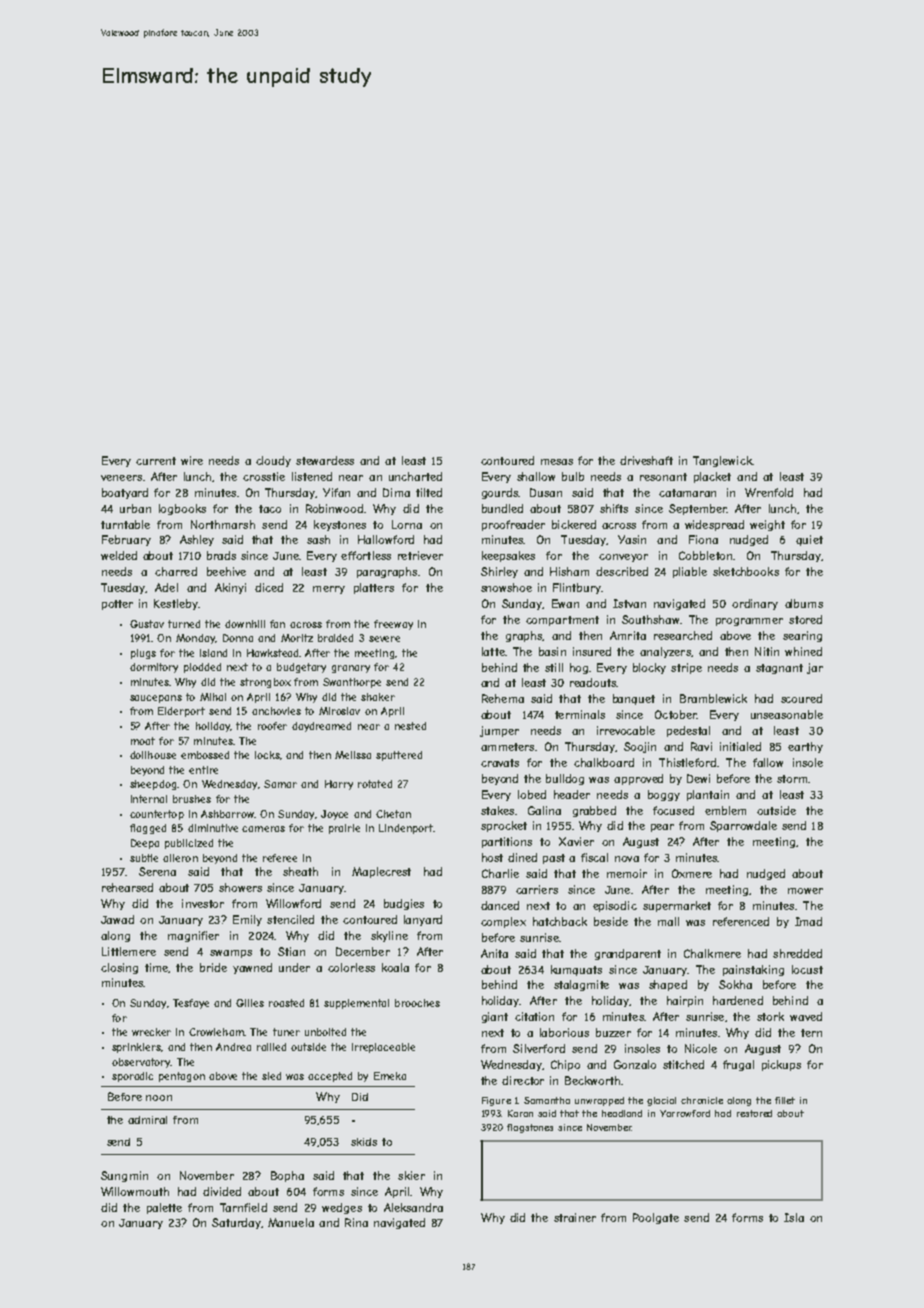  What do you see at coordinates (156, 461) in the screenshot?
I see `current` at bounding box center [156, 461].
